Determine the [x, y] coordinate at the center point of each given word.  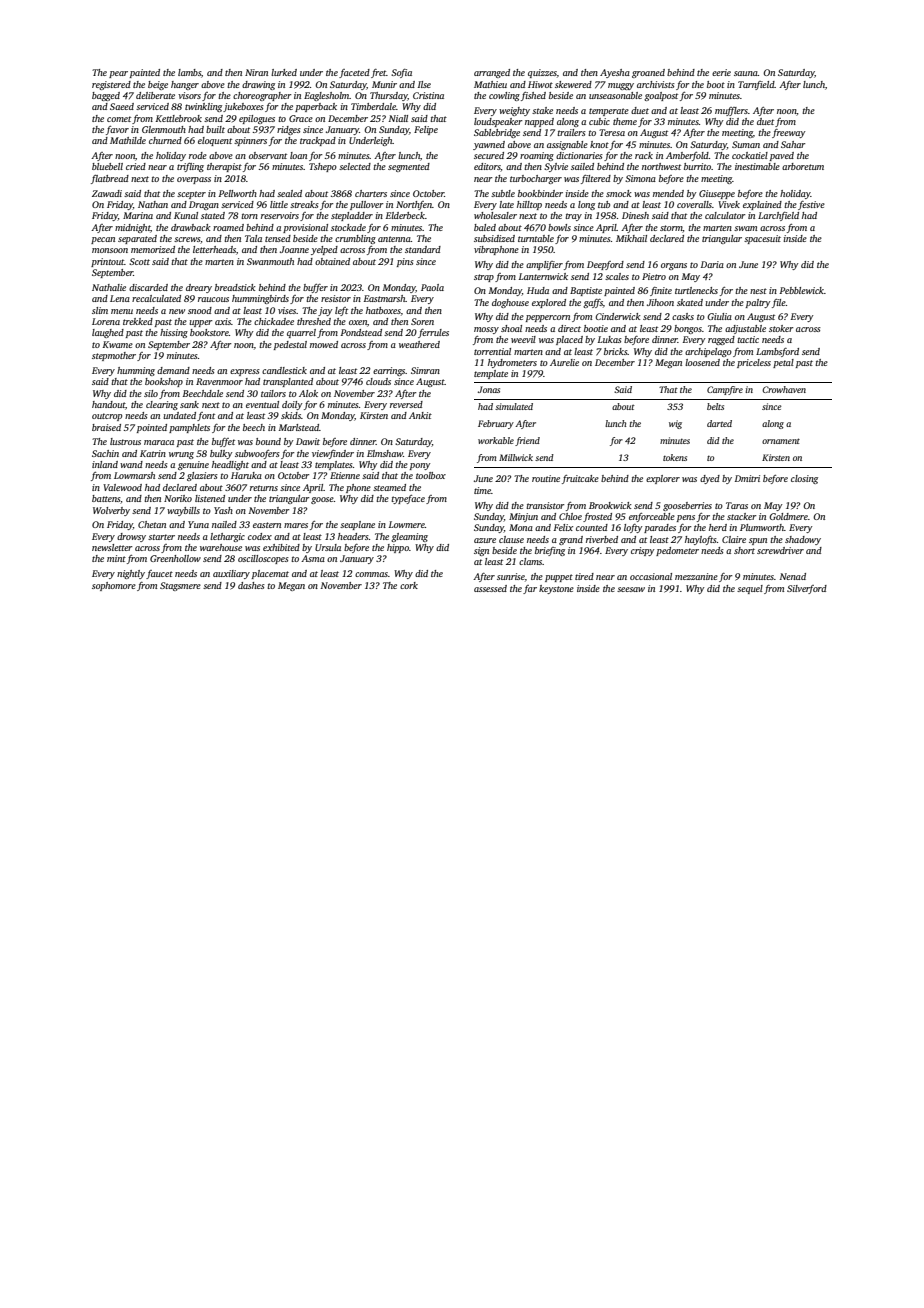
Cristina [428, 95]
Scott [139, 261]
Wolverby [111, 511]
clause [511, 539]
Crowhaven [784, 389]
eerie [721, 72]
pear [118, 74]
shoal [511, 328]
